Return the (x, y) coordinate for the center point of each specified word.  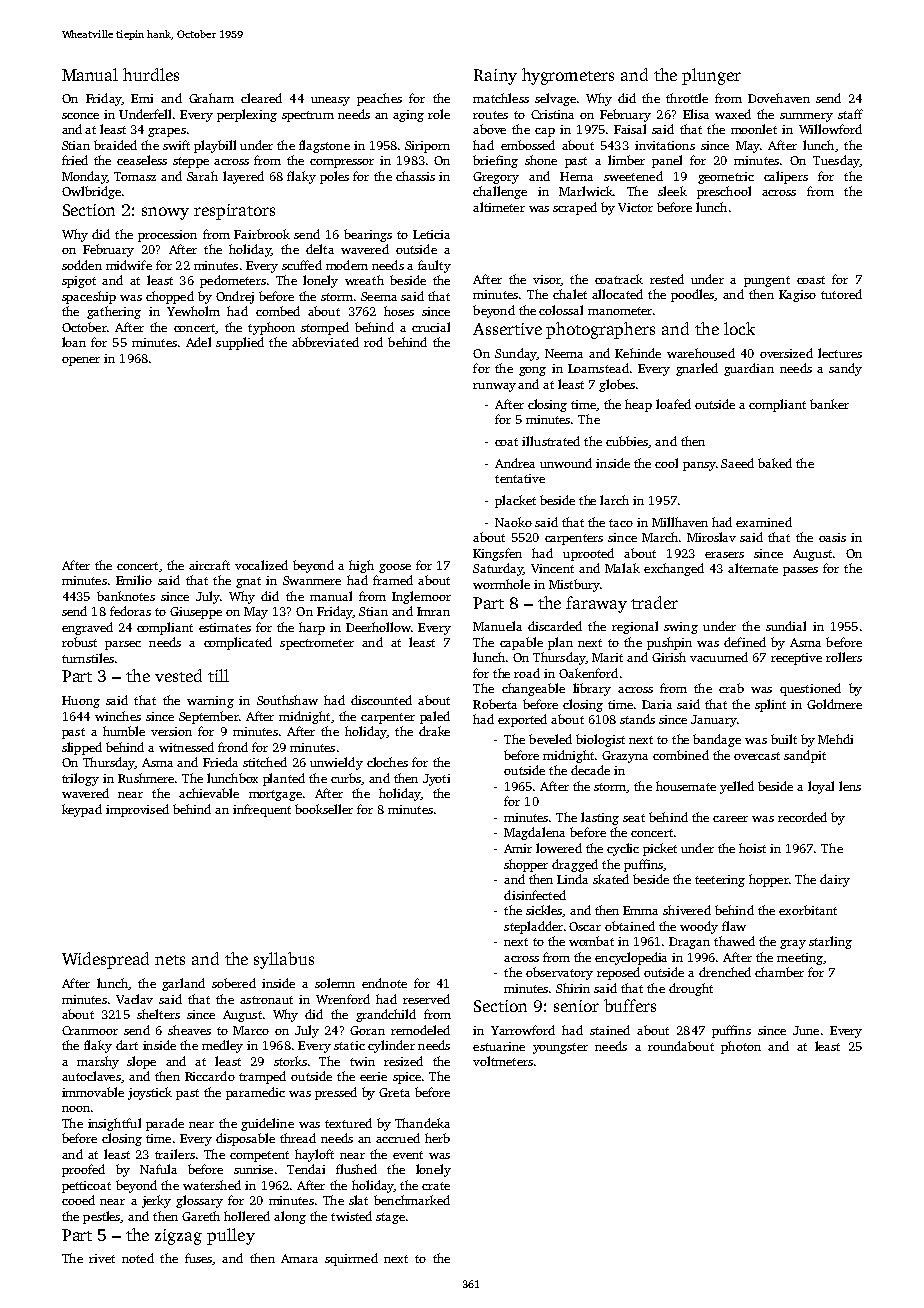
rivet (102, 1258)
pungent (767, 281)
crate (436, 1186)
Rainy (495, 77)
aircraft (209, 565)
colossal (561, 310)
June (806, 1030)
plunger (711, 76)
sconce (80, 116)
